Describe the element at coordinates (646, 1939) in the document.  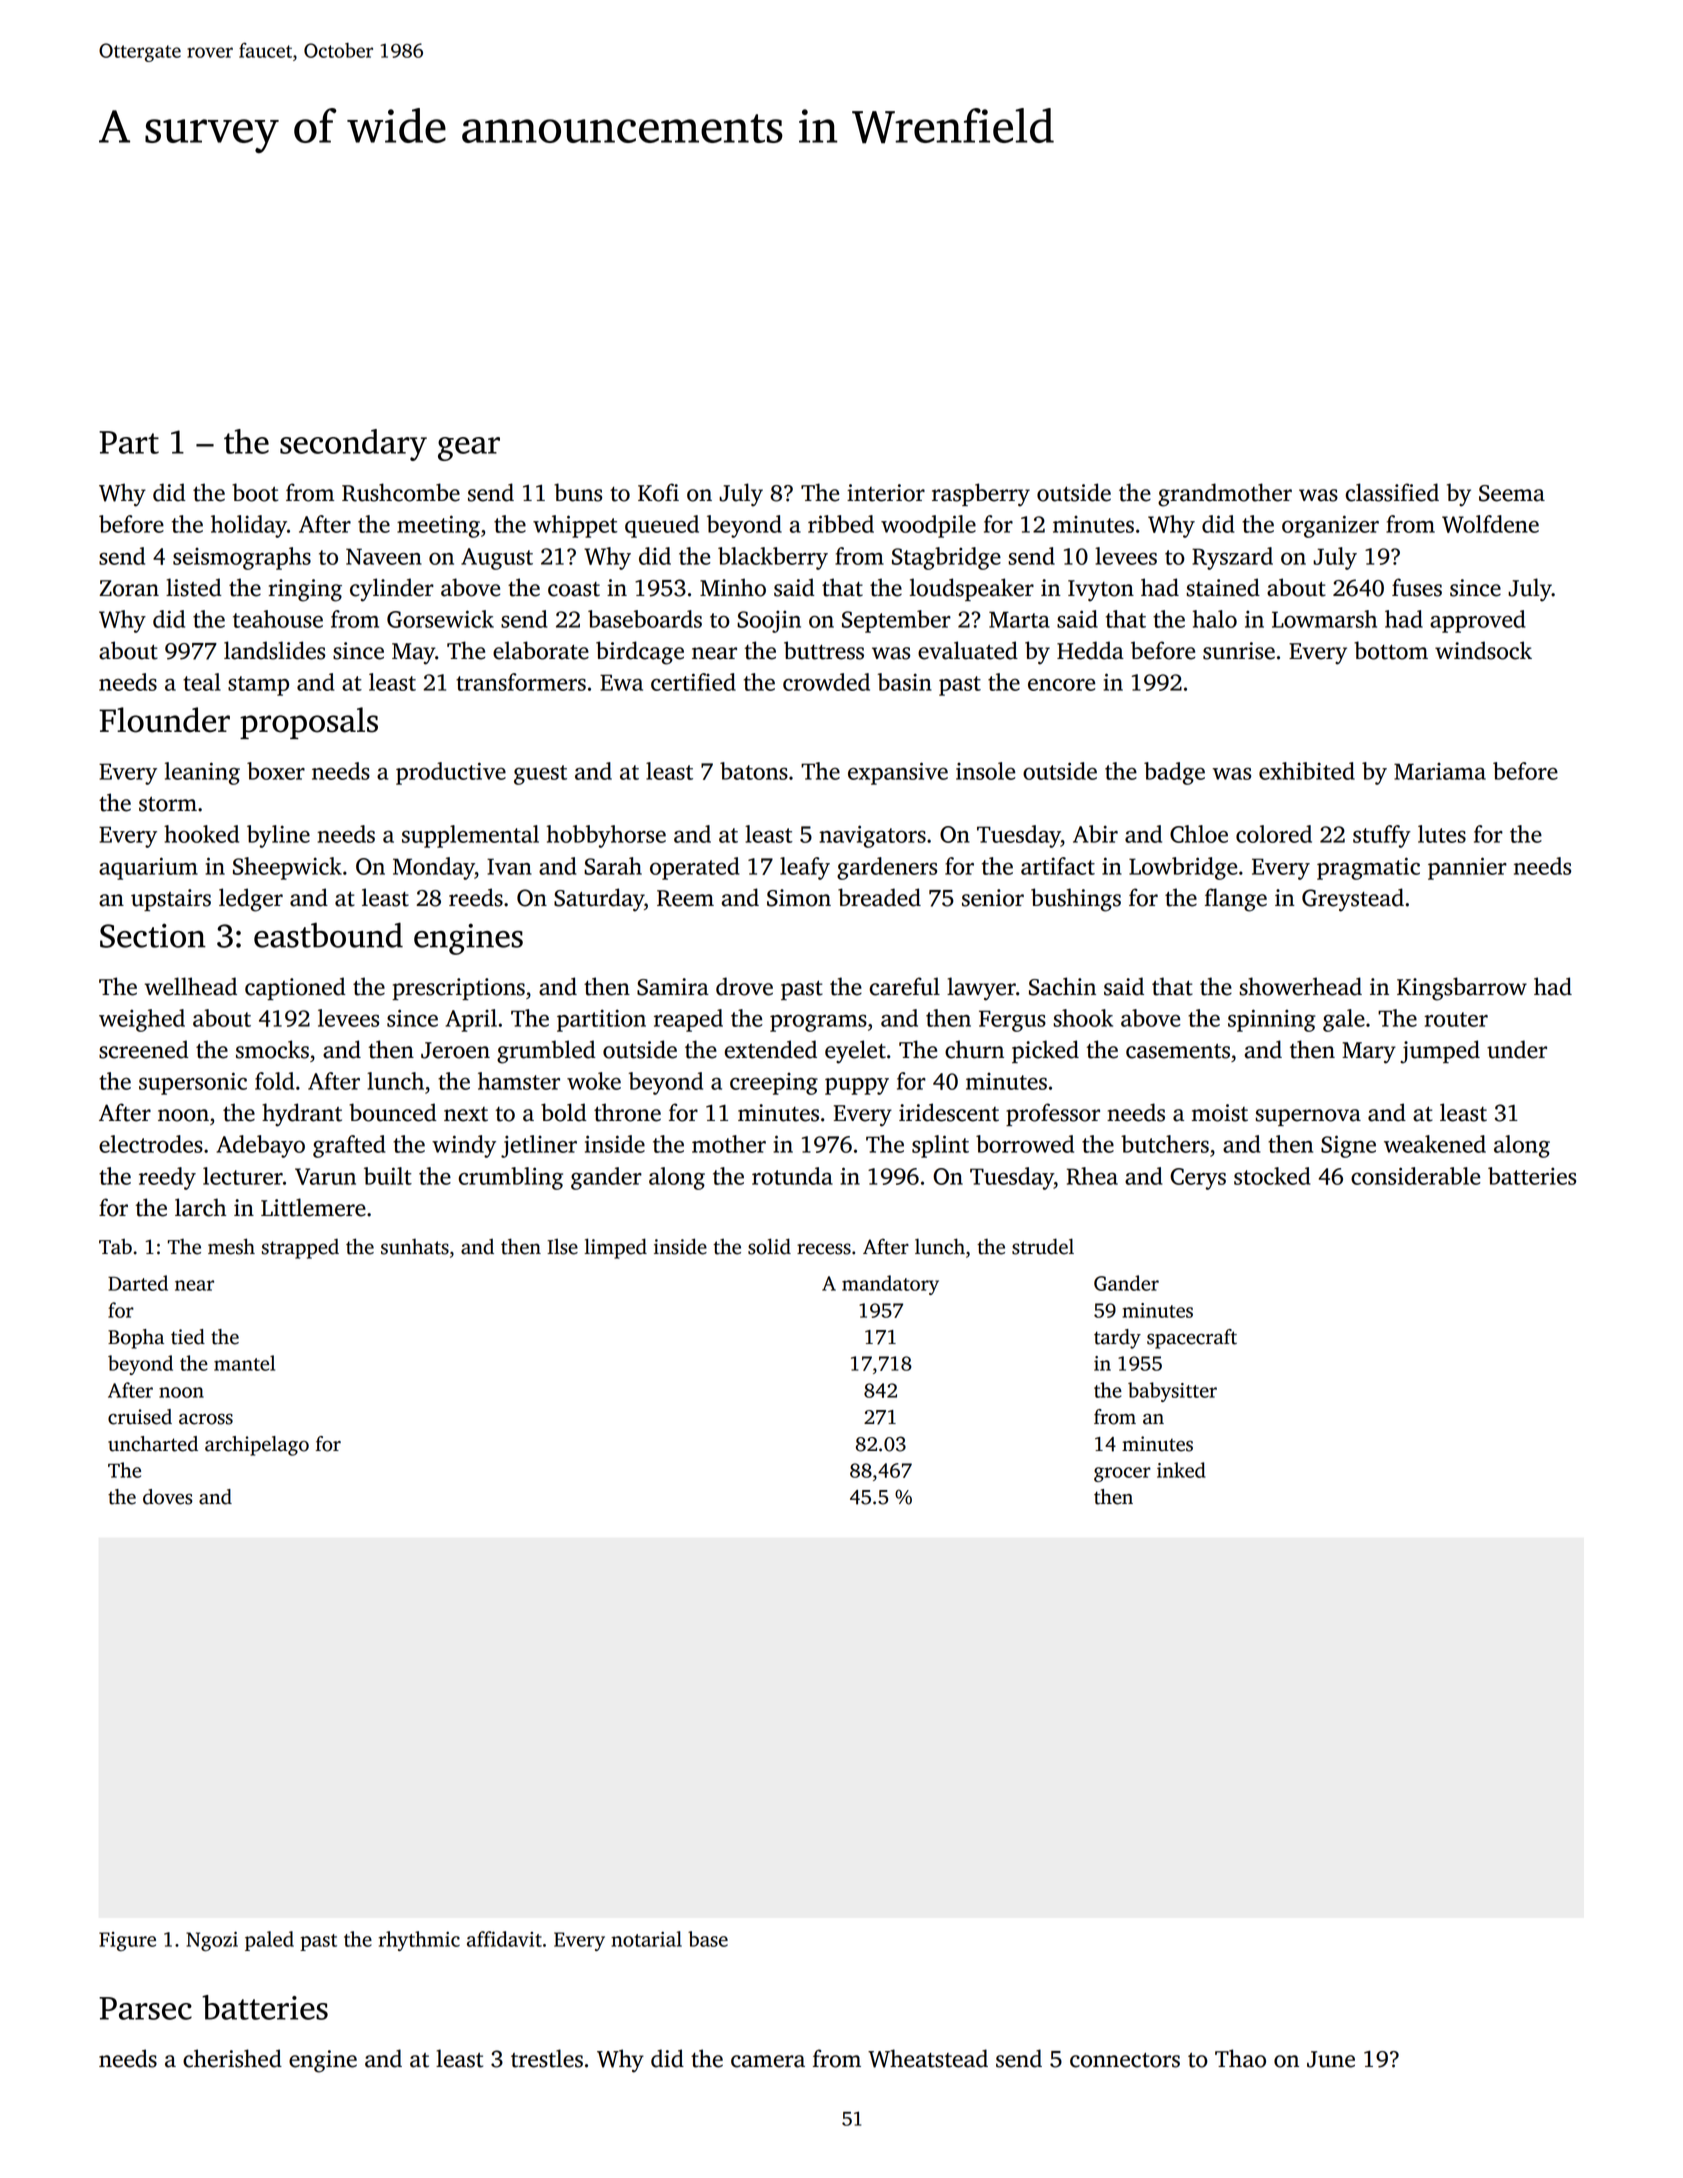
I see `notarial` at that location.
